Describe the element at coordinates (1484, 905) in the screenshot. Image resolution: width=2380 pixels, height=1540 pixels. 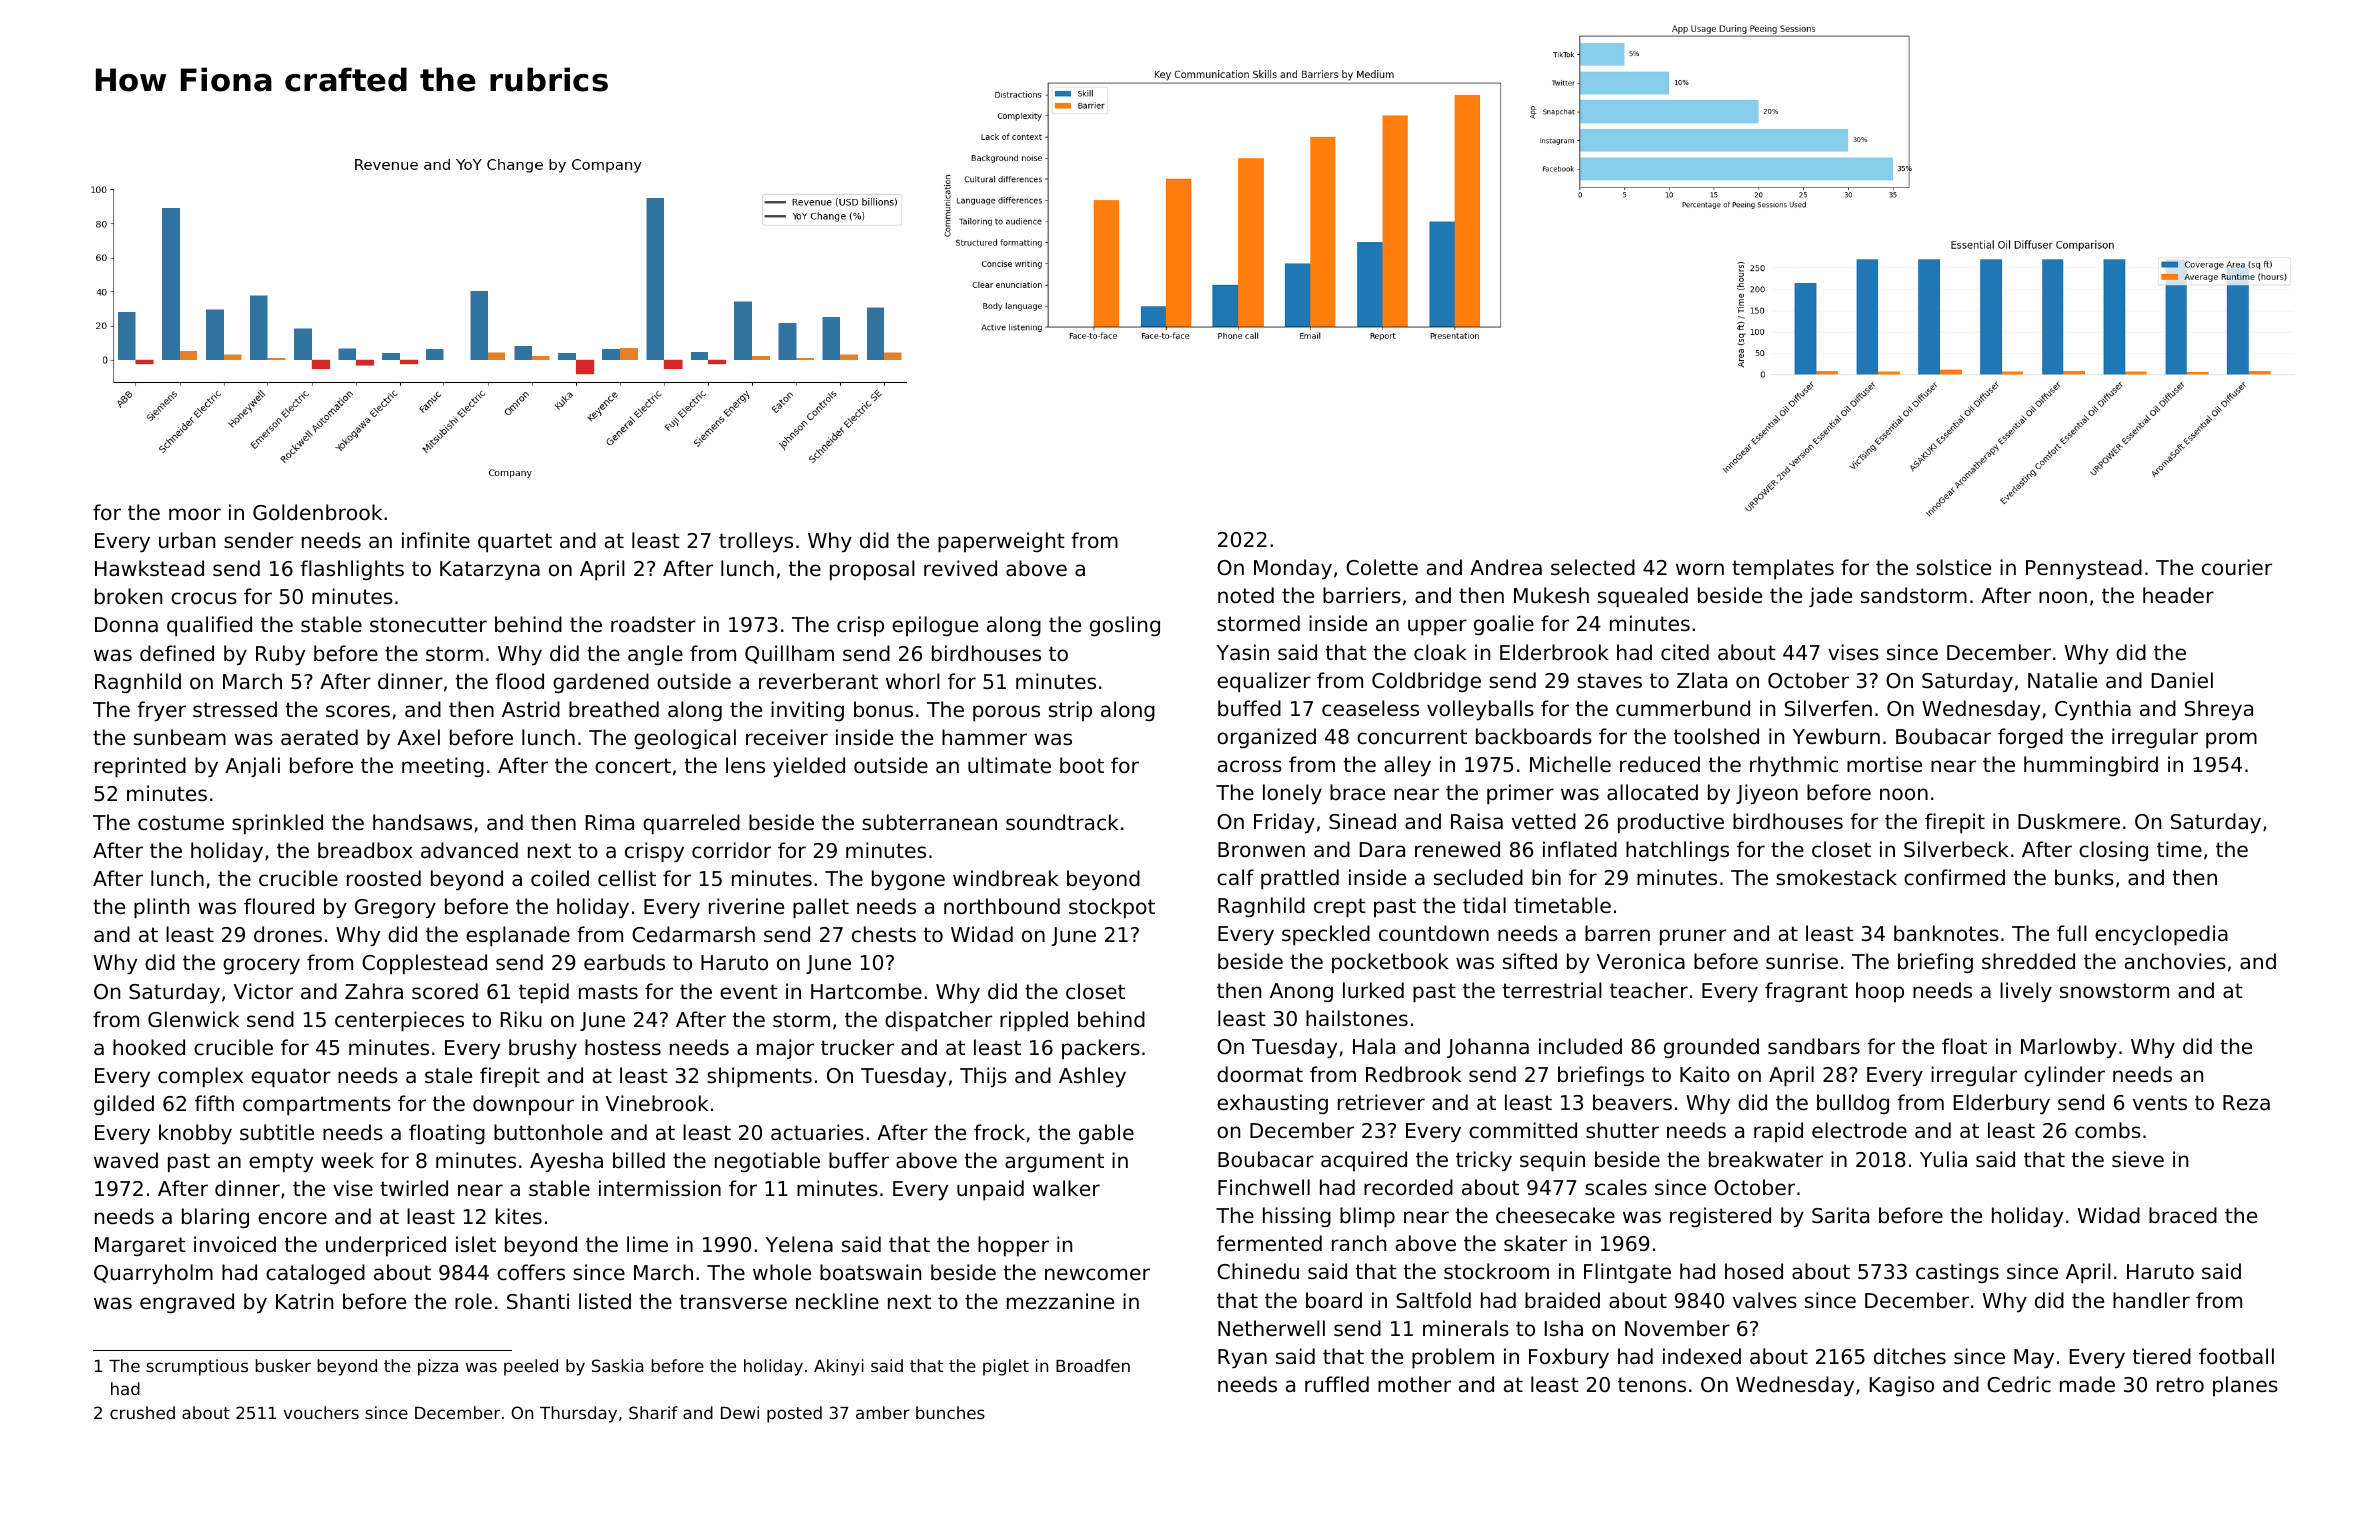
I see `tidal` at that location.
